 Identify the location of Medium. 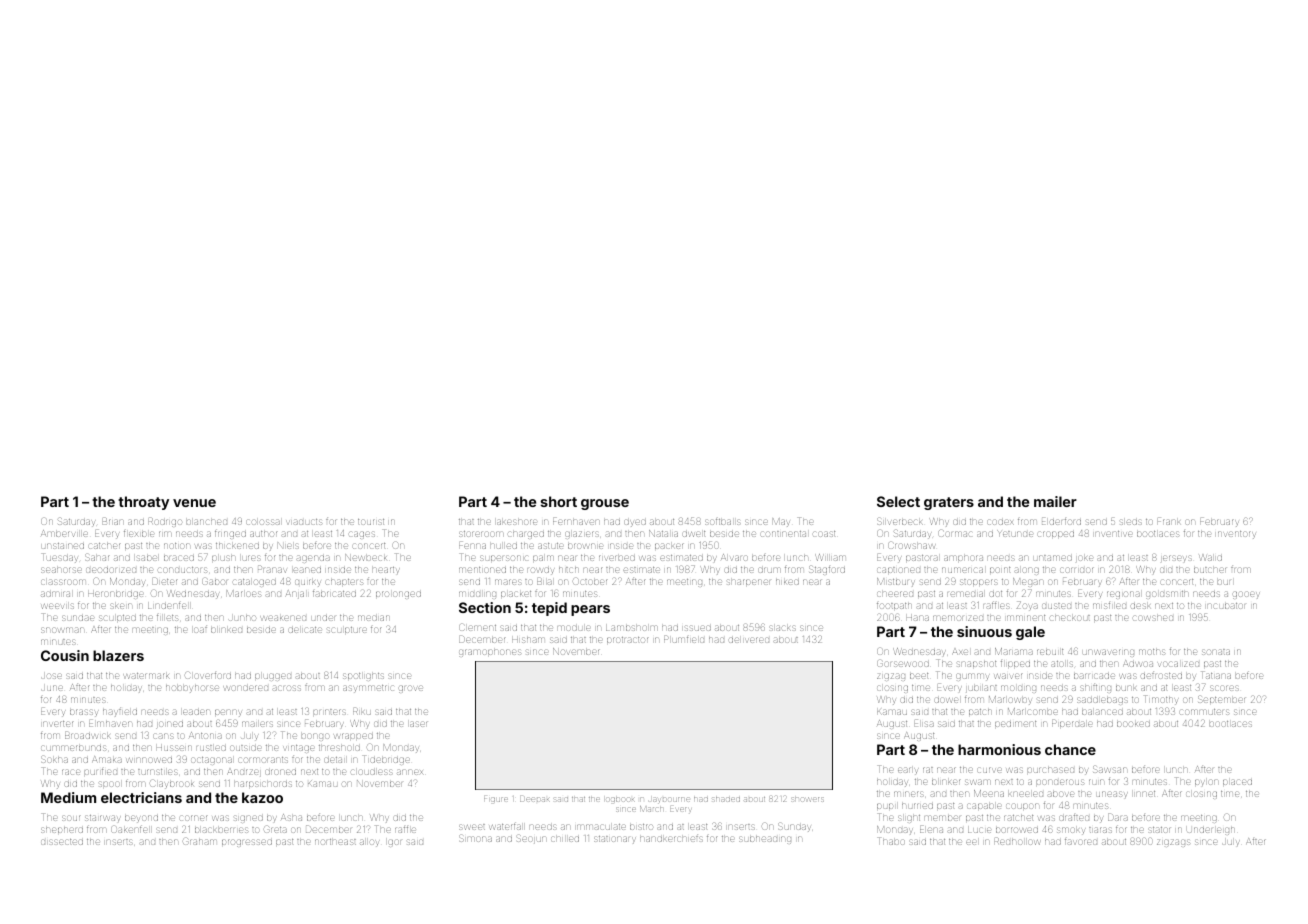
(68, 797).
